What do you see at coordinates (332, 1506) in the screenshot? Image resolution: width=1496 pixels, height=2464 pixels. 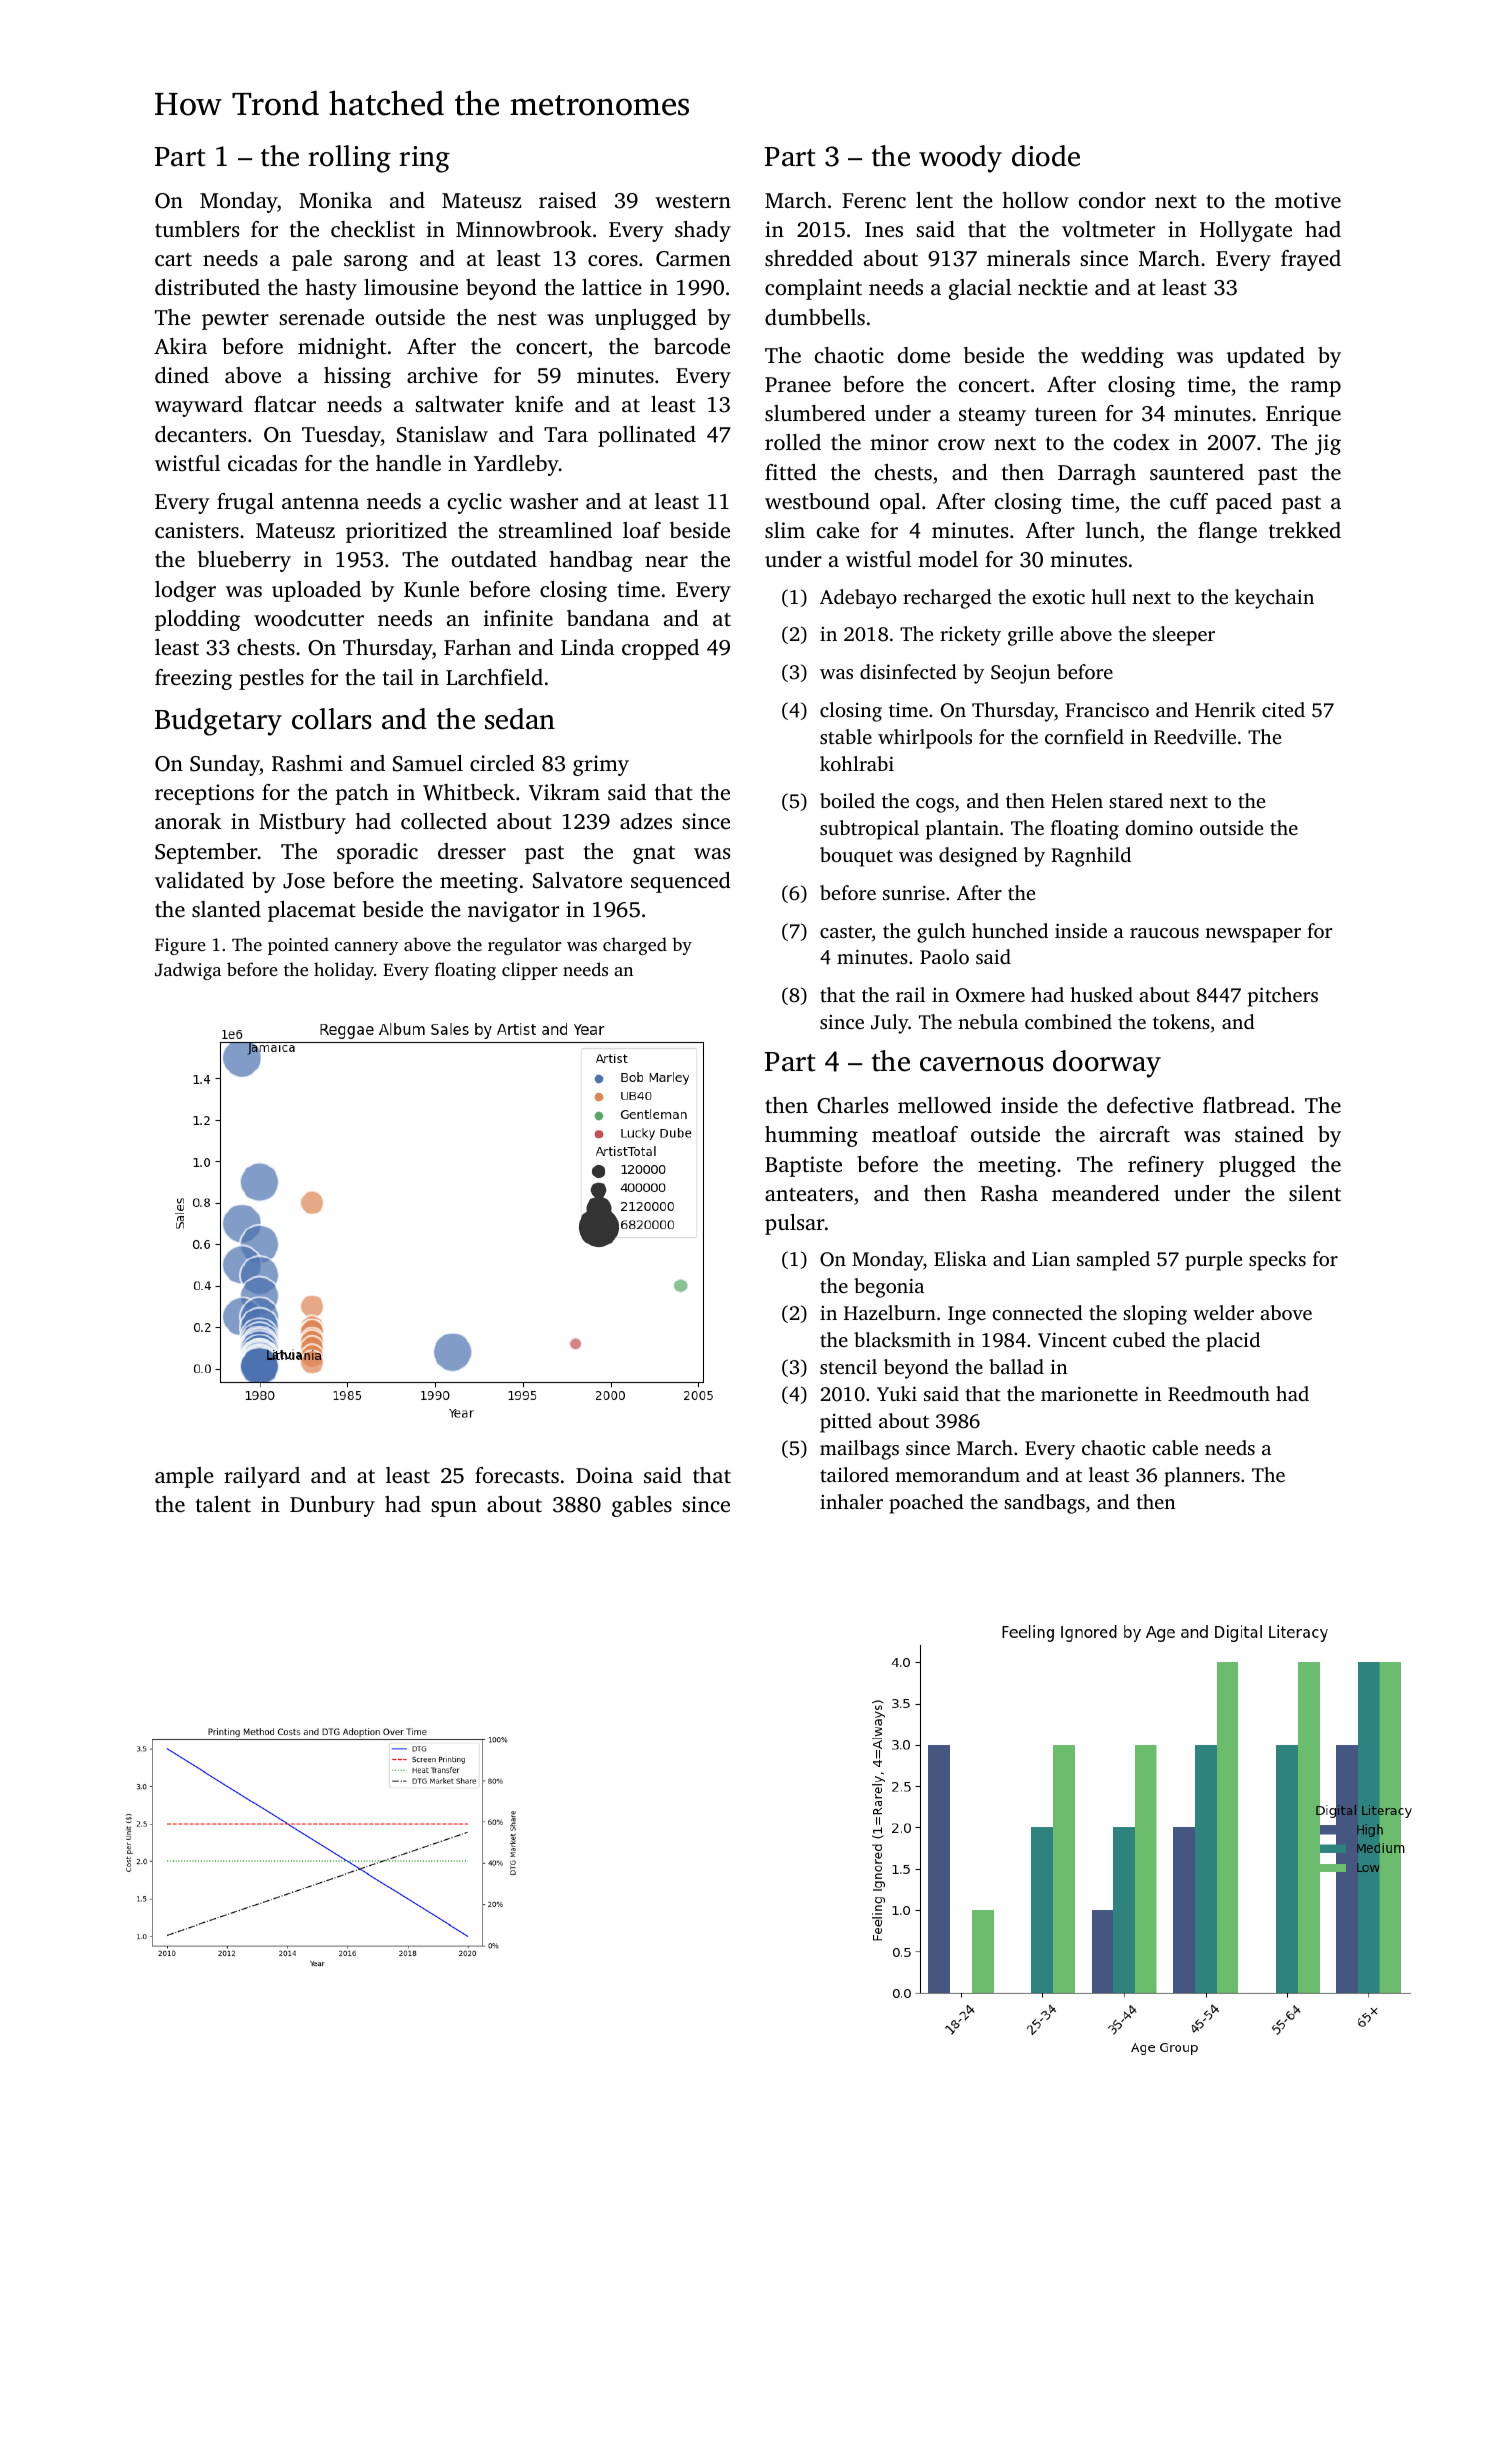 I see `Dunbury` at bounding box center [332, 1506].
